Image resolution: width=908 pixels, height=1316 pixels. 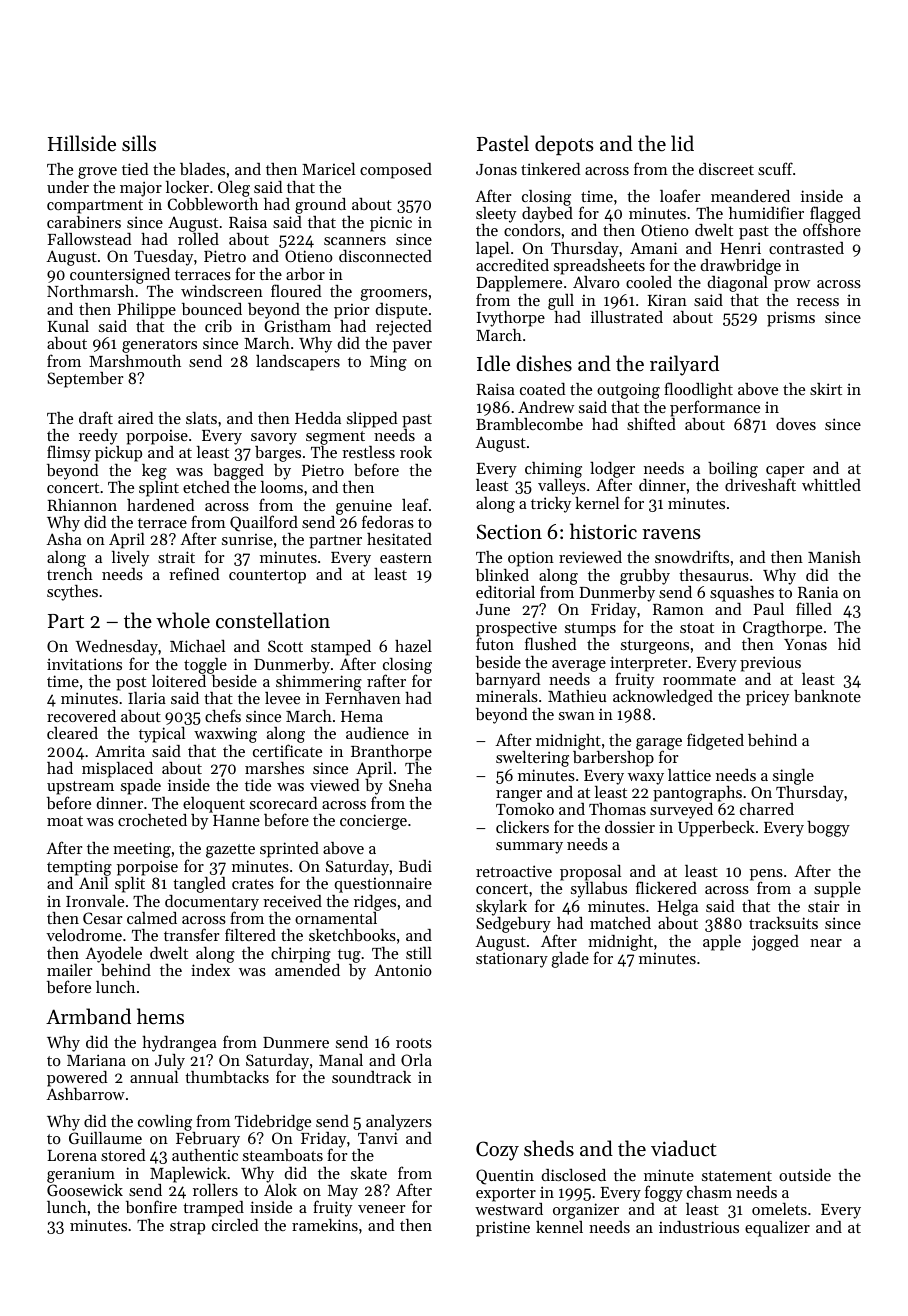 What do you see at coordinates (770, 664) in the screenshot?
I see `previous` at bounding box center [770, 664].
